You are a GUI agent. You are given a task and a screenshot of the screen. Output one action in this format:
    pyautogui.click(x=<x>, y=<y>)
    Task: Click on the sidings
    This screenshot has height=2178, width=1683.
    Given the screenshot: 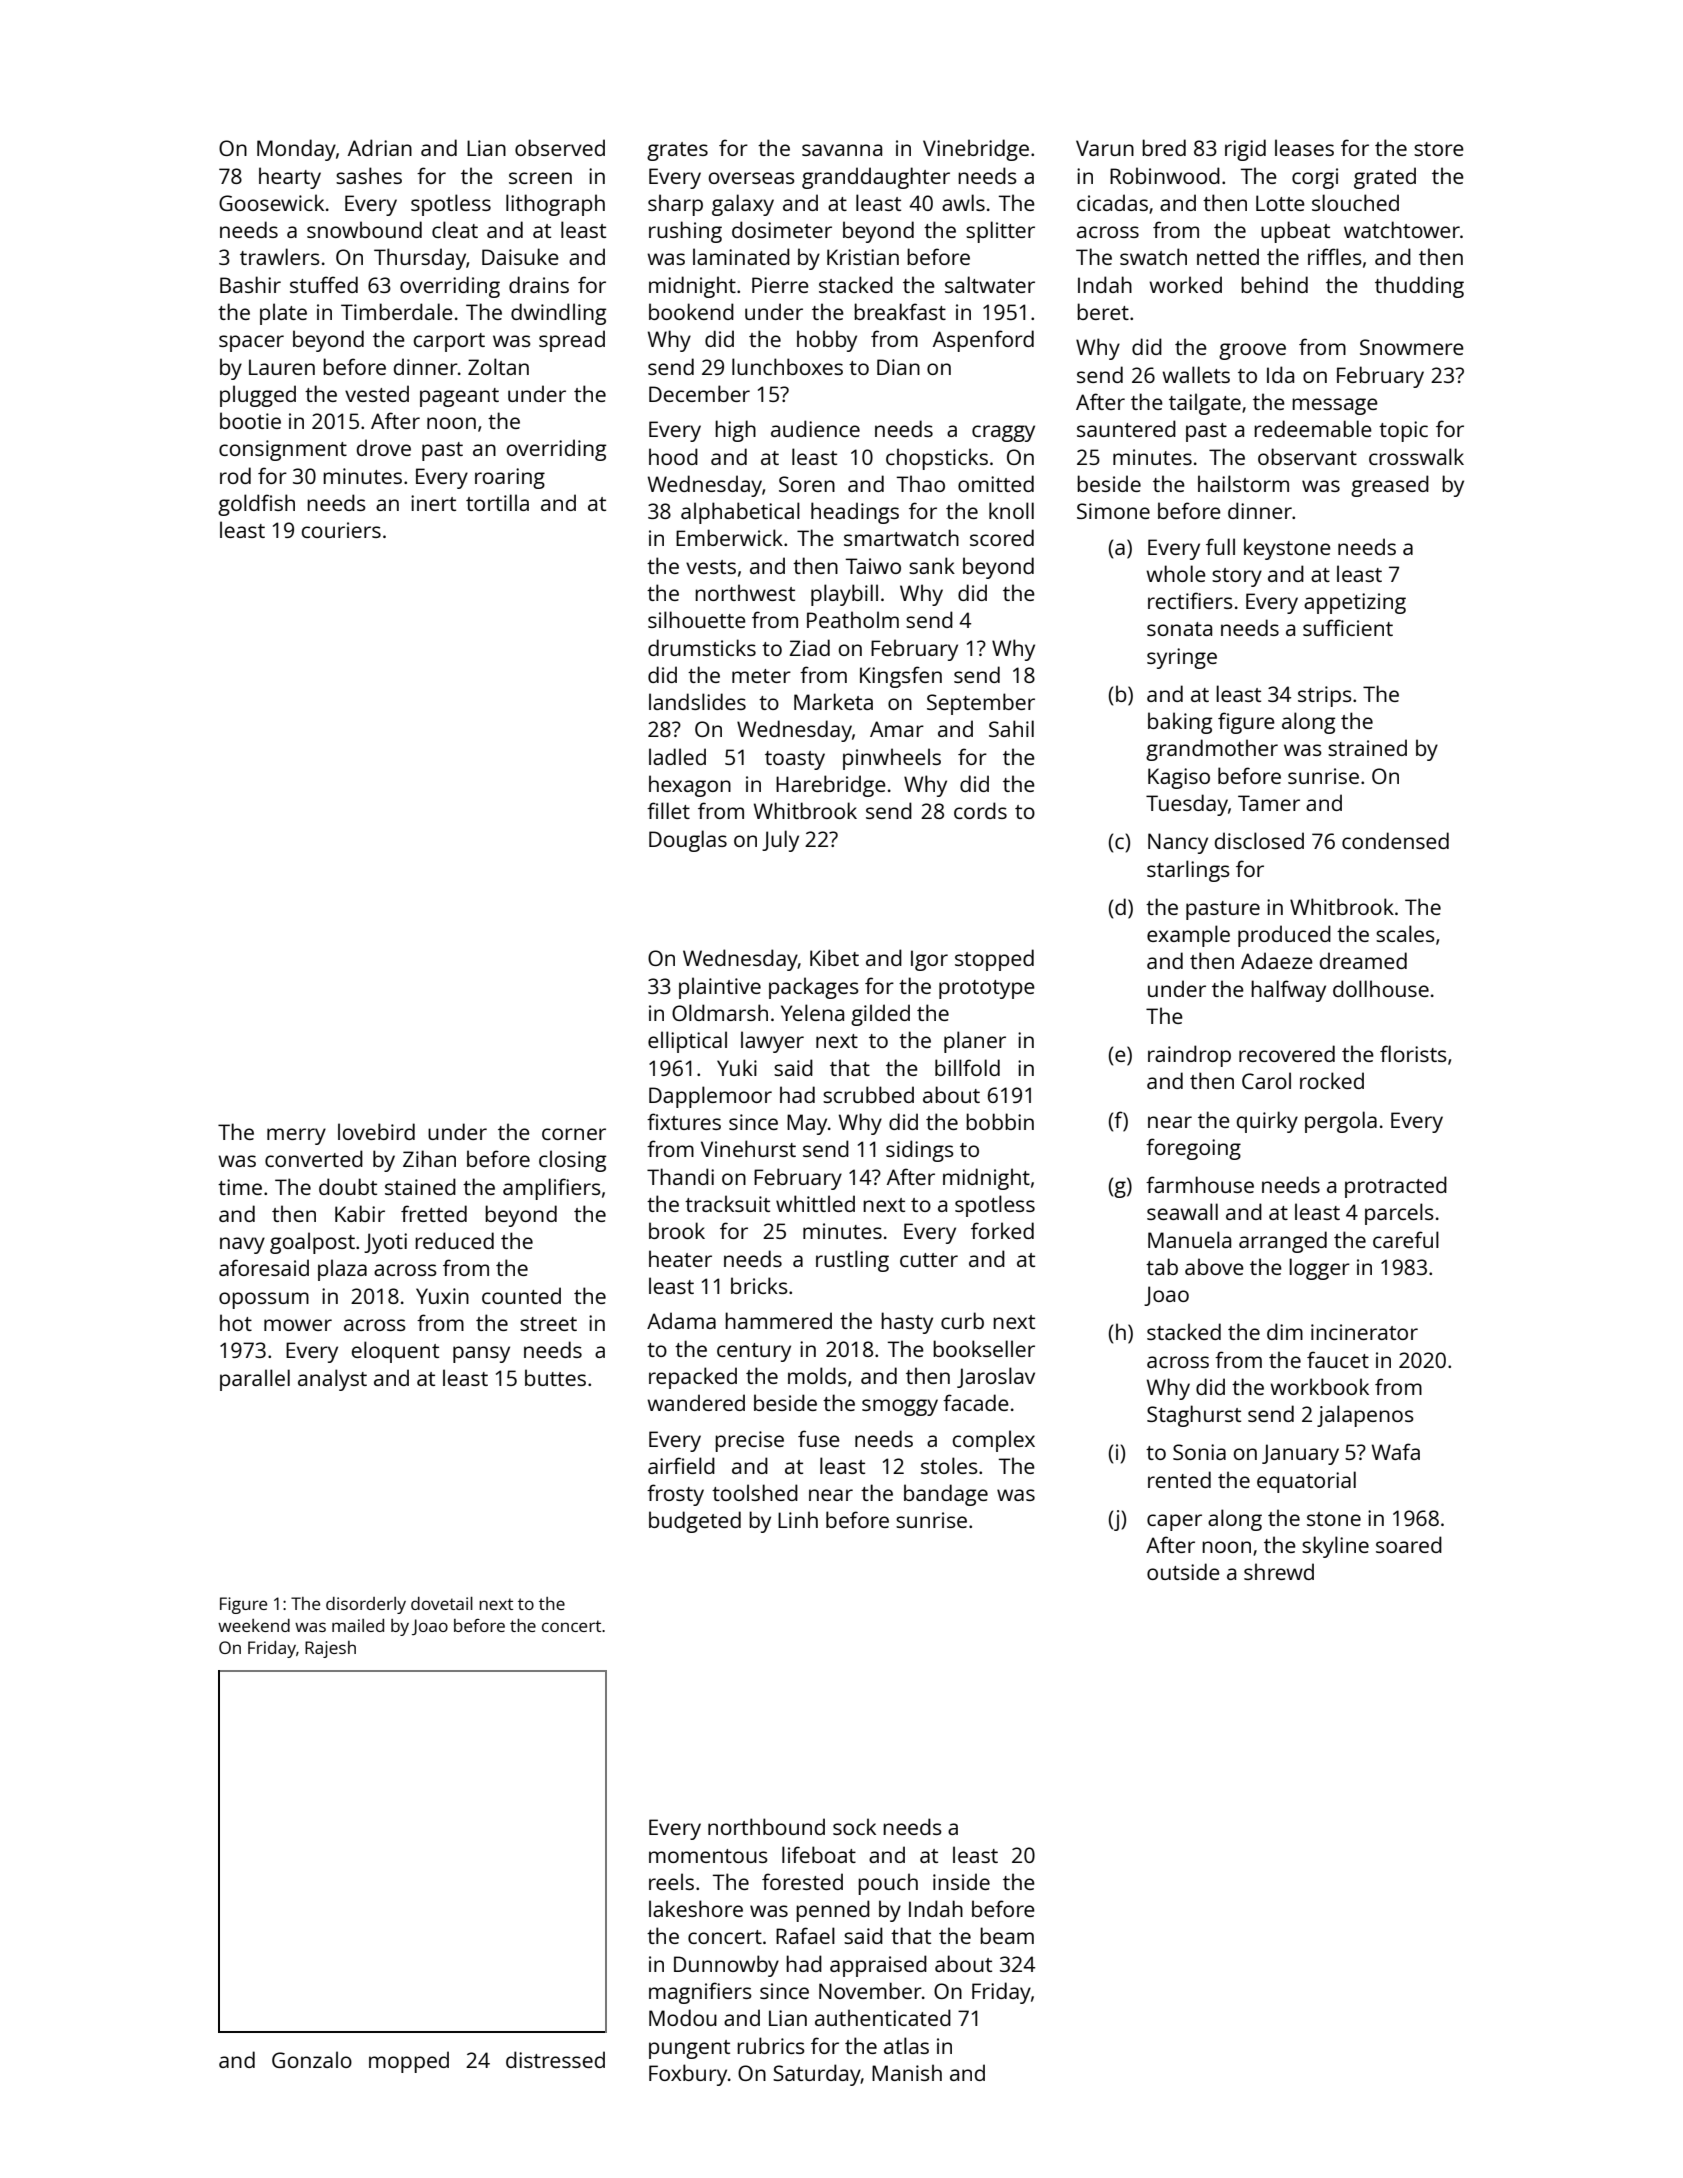 What is the action you would take?
    pyautogui.click(x=920, y=1151)
